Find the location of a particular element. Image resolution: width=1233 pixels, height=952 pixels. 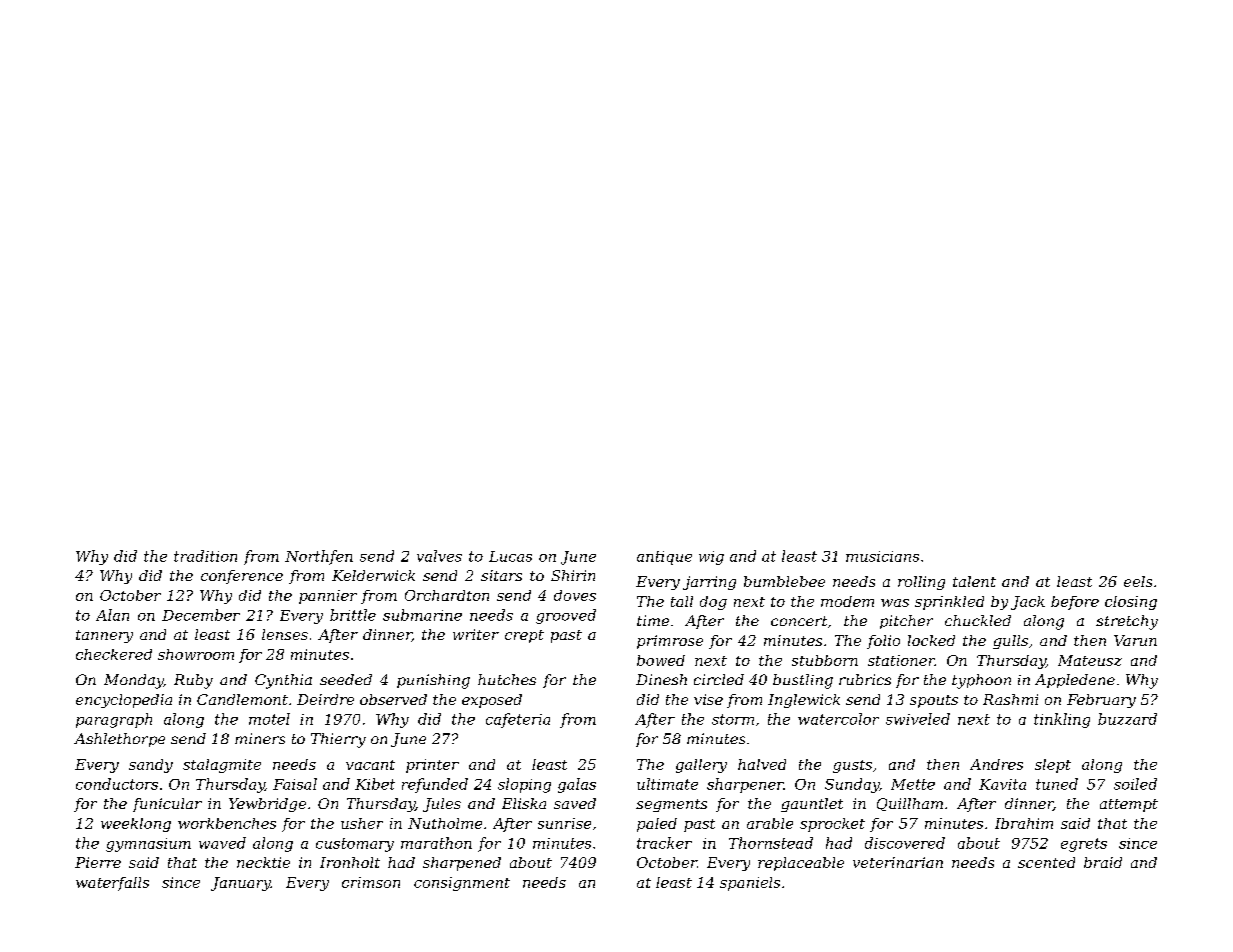

spaniels is located at coordinates (750, 884).
